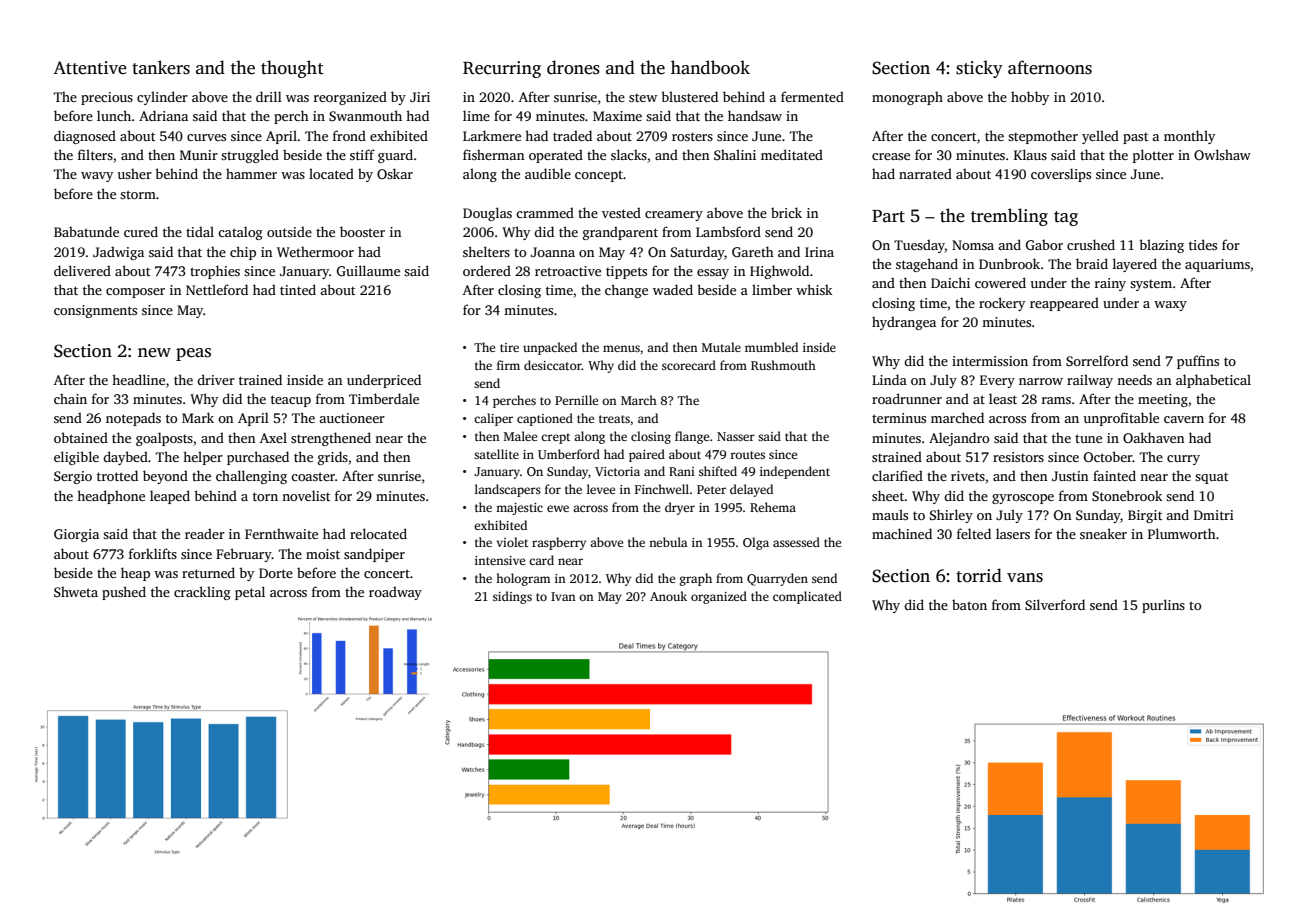 Image resolution: width=1308 pixels, height=924 pixels. I want to click on delayed, so click(751, 490).
